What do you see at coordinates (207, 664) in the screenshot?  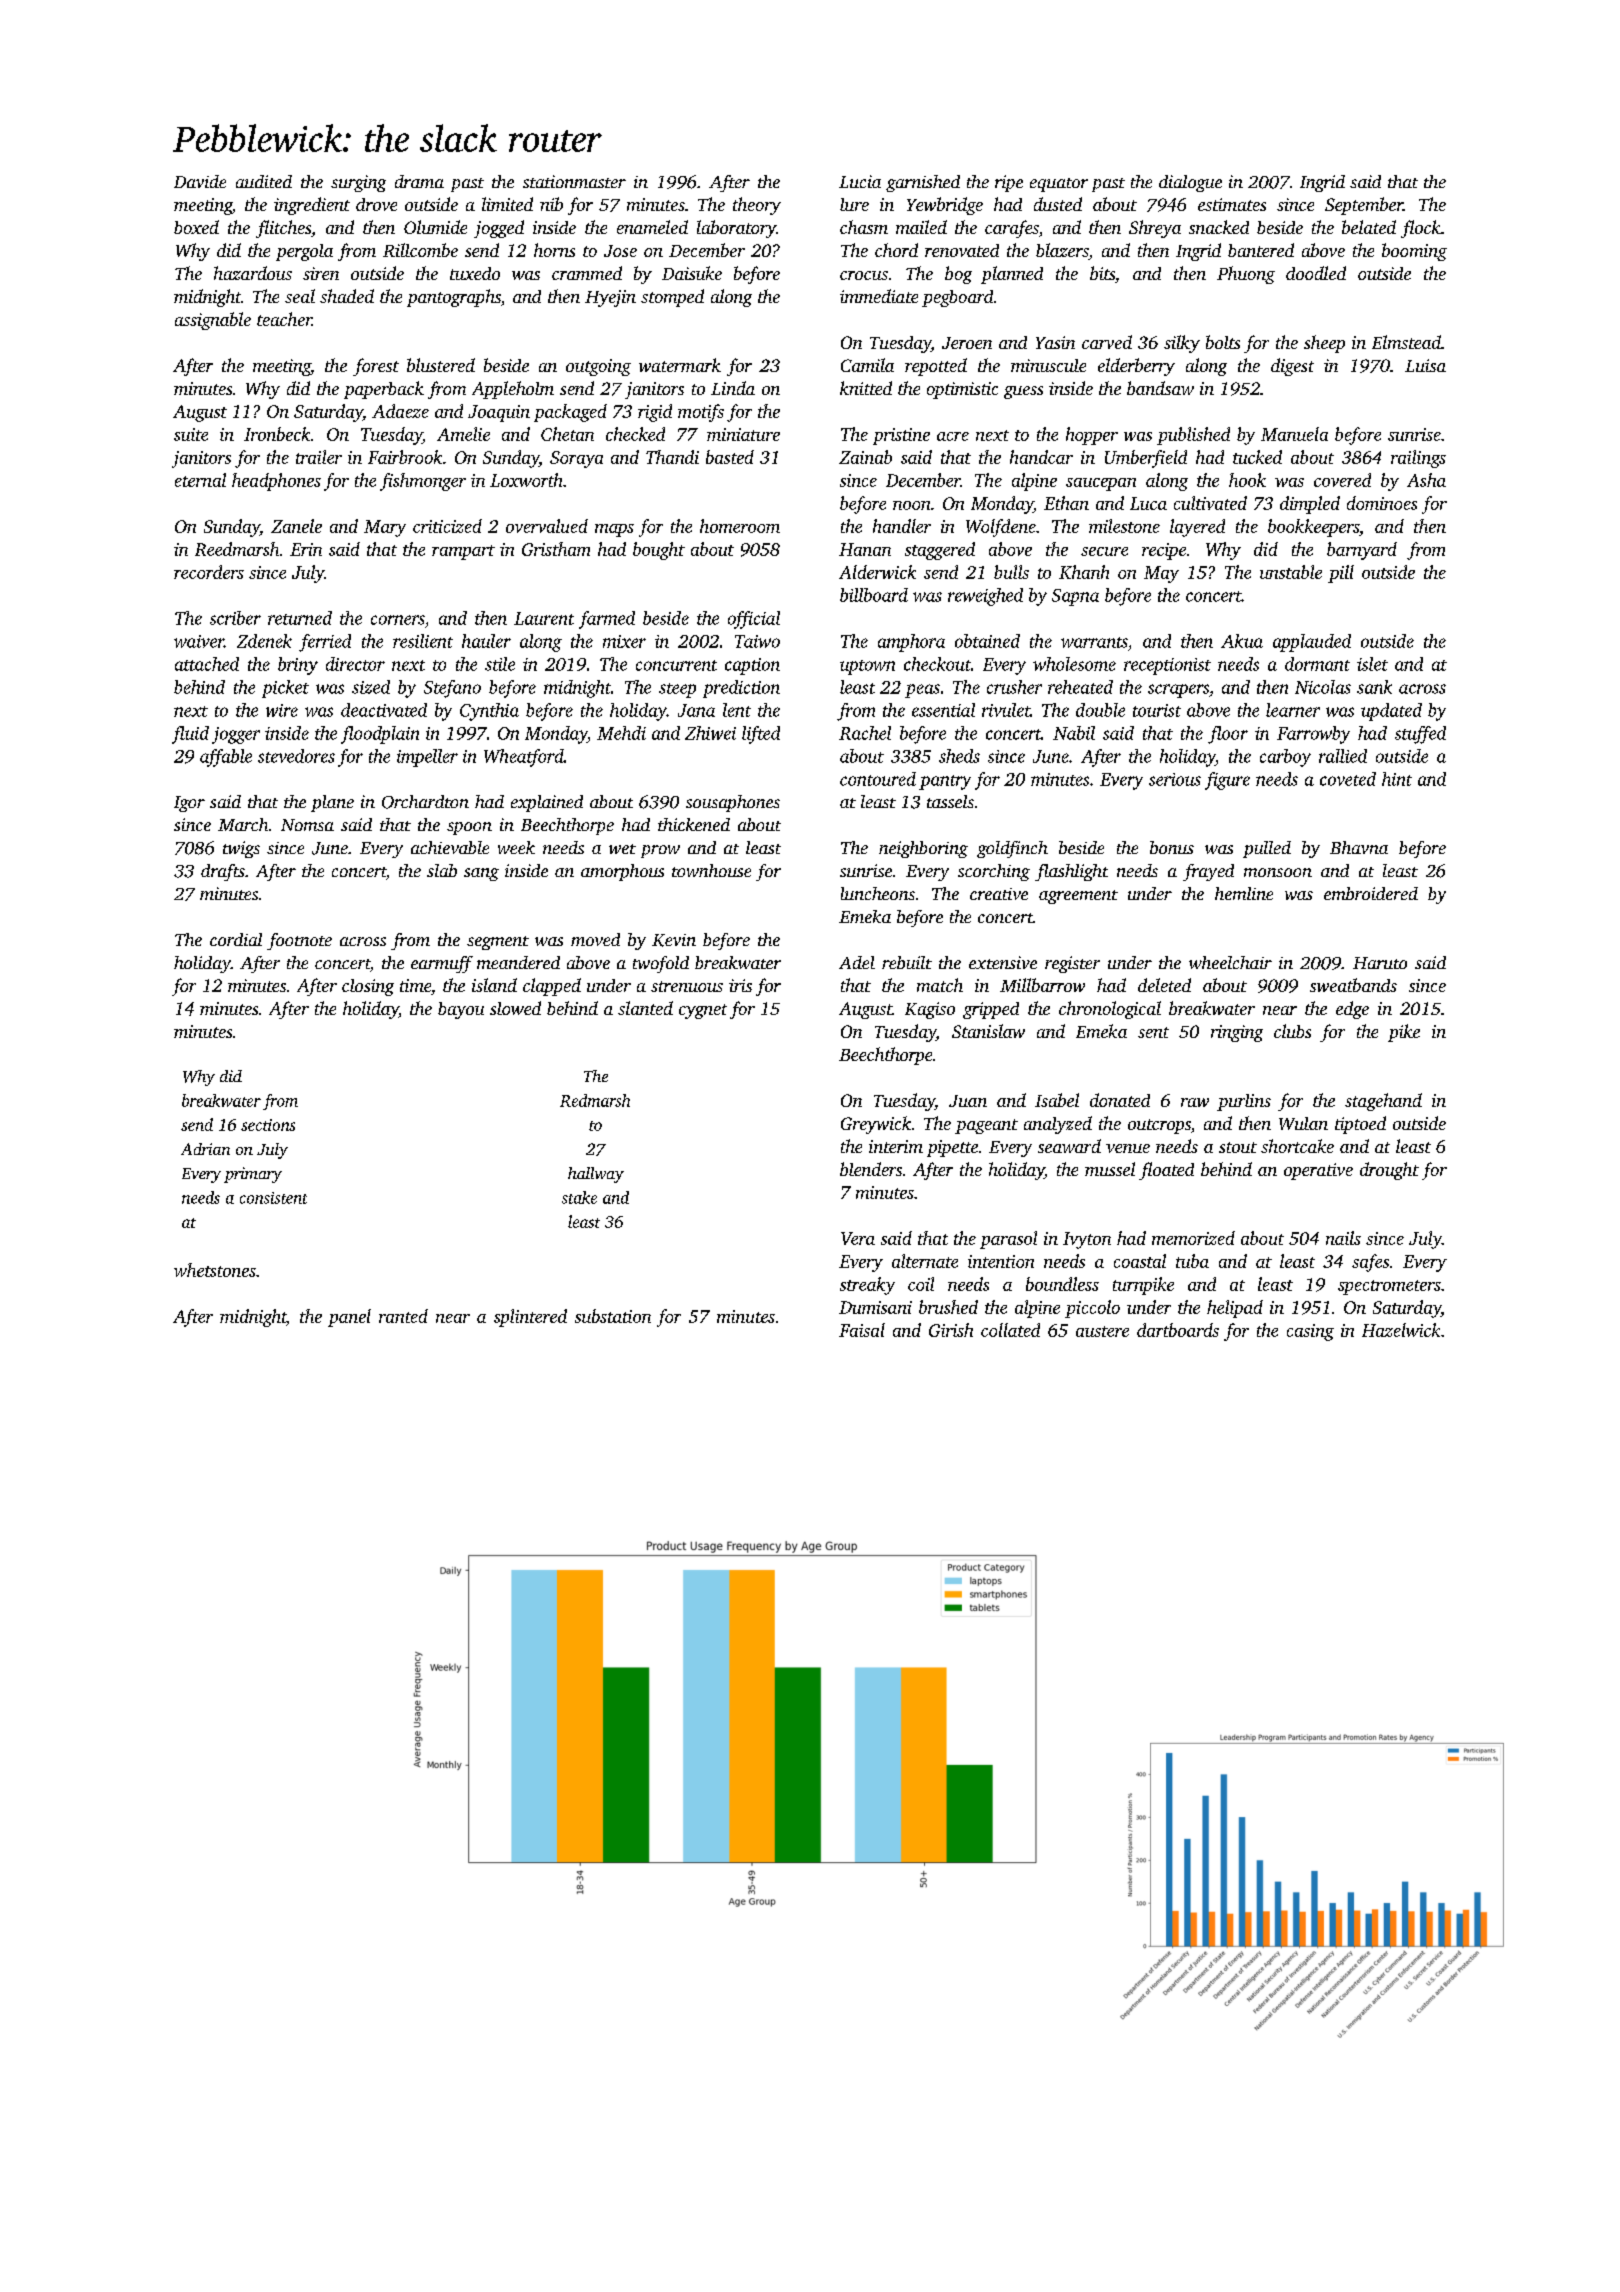 I see `attached` at bounding box center [207, 664].
